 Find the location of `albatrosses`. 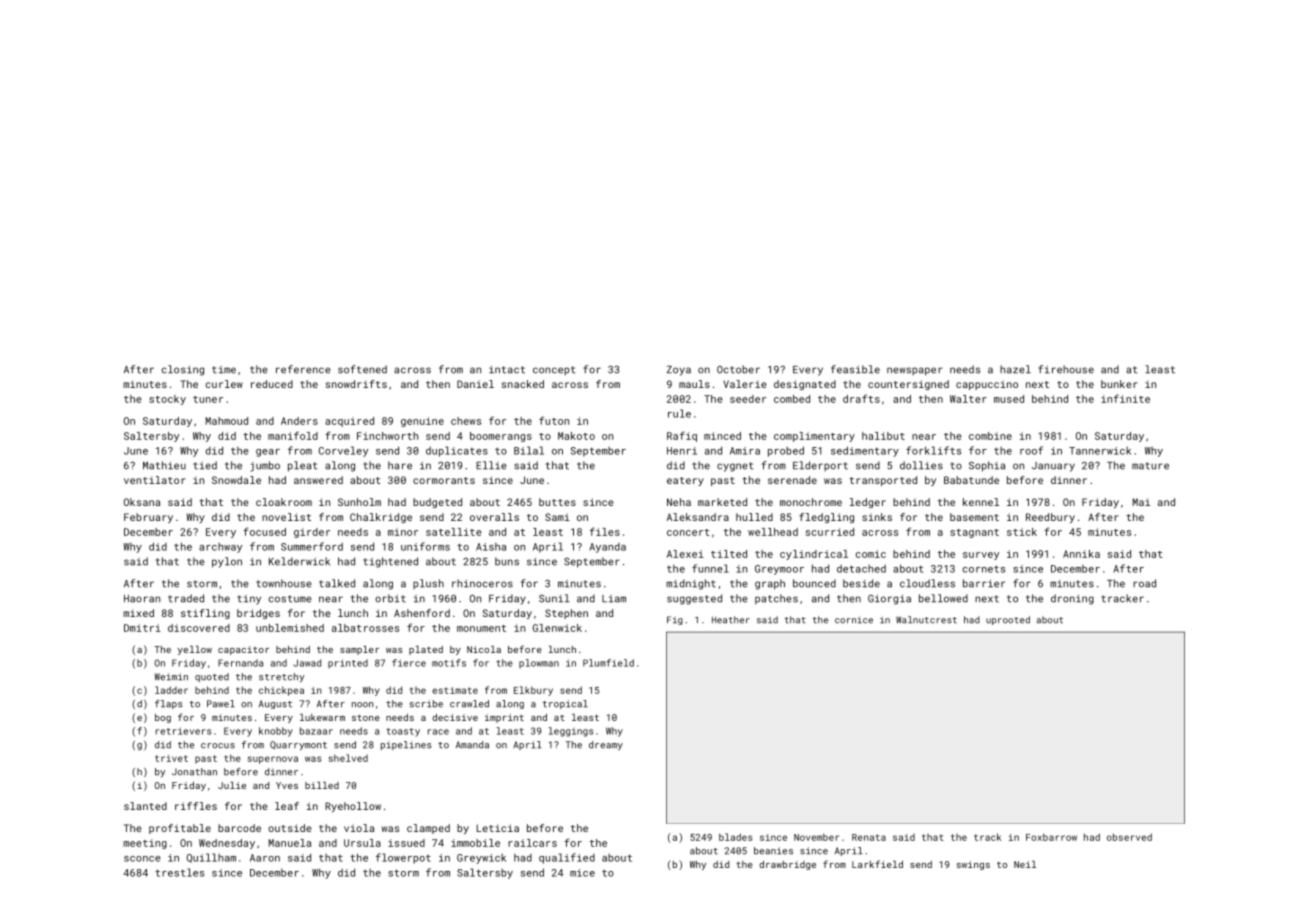

albatrosses is located at coordinates (365, 628).
